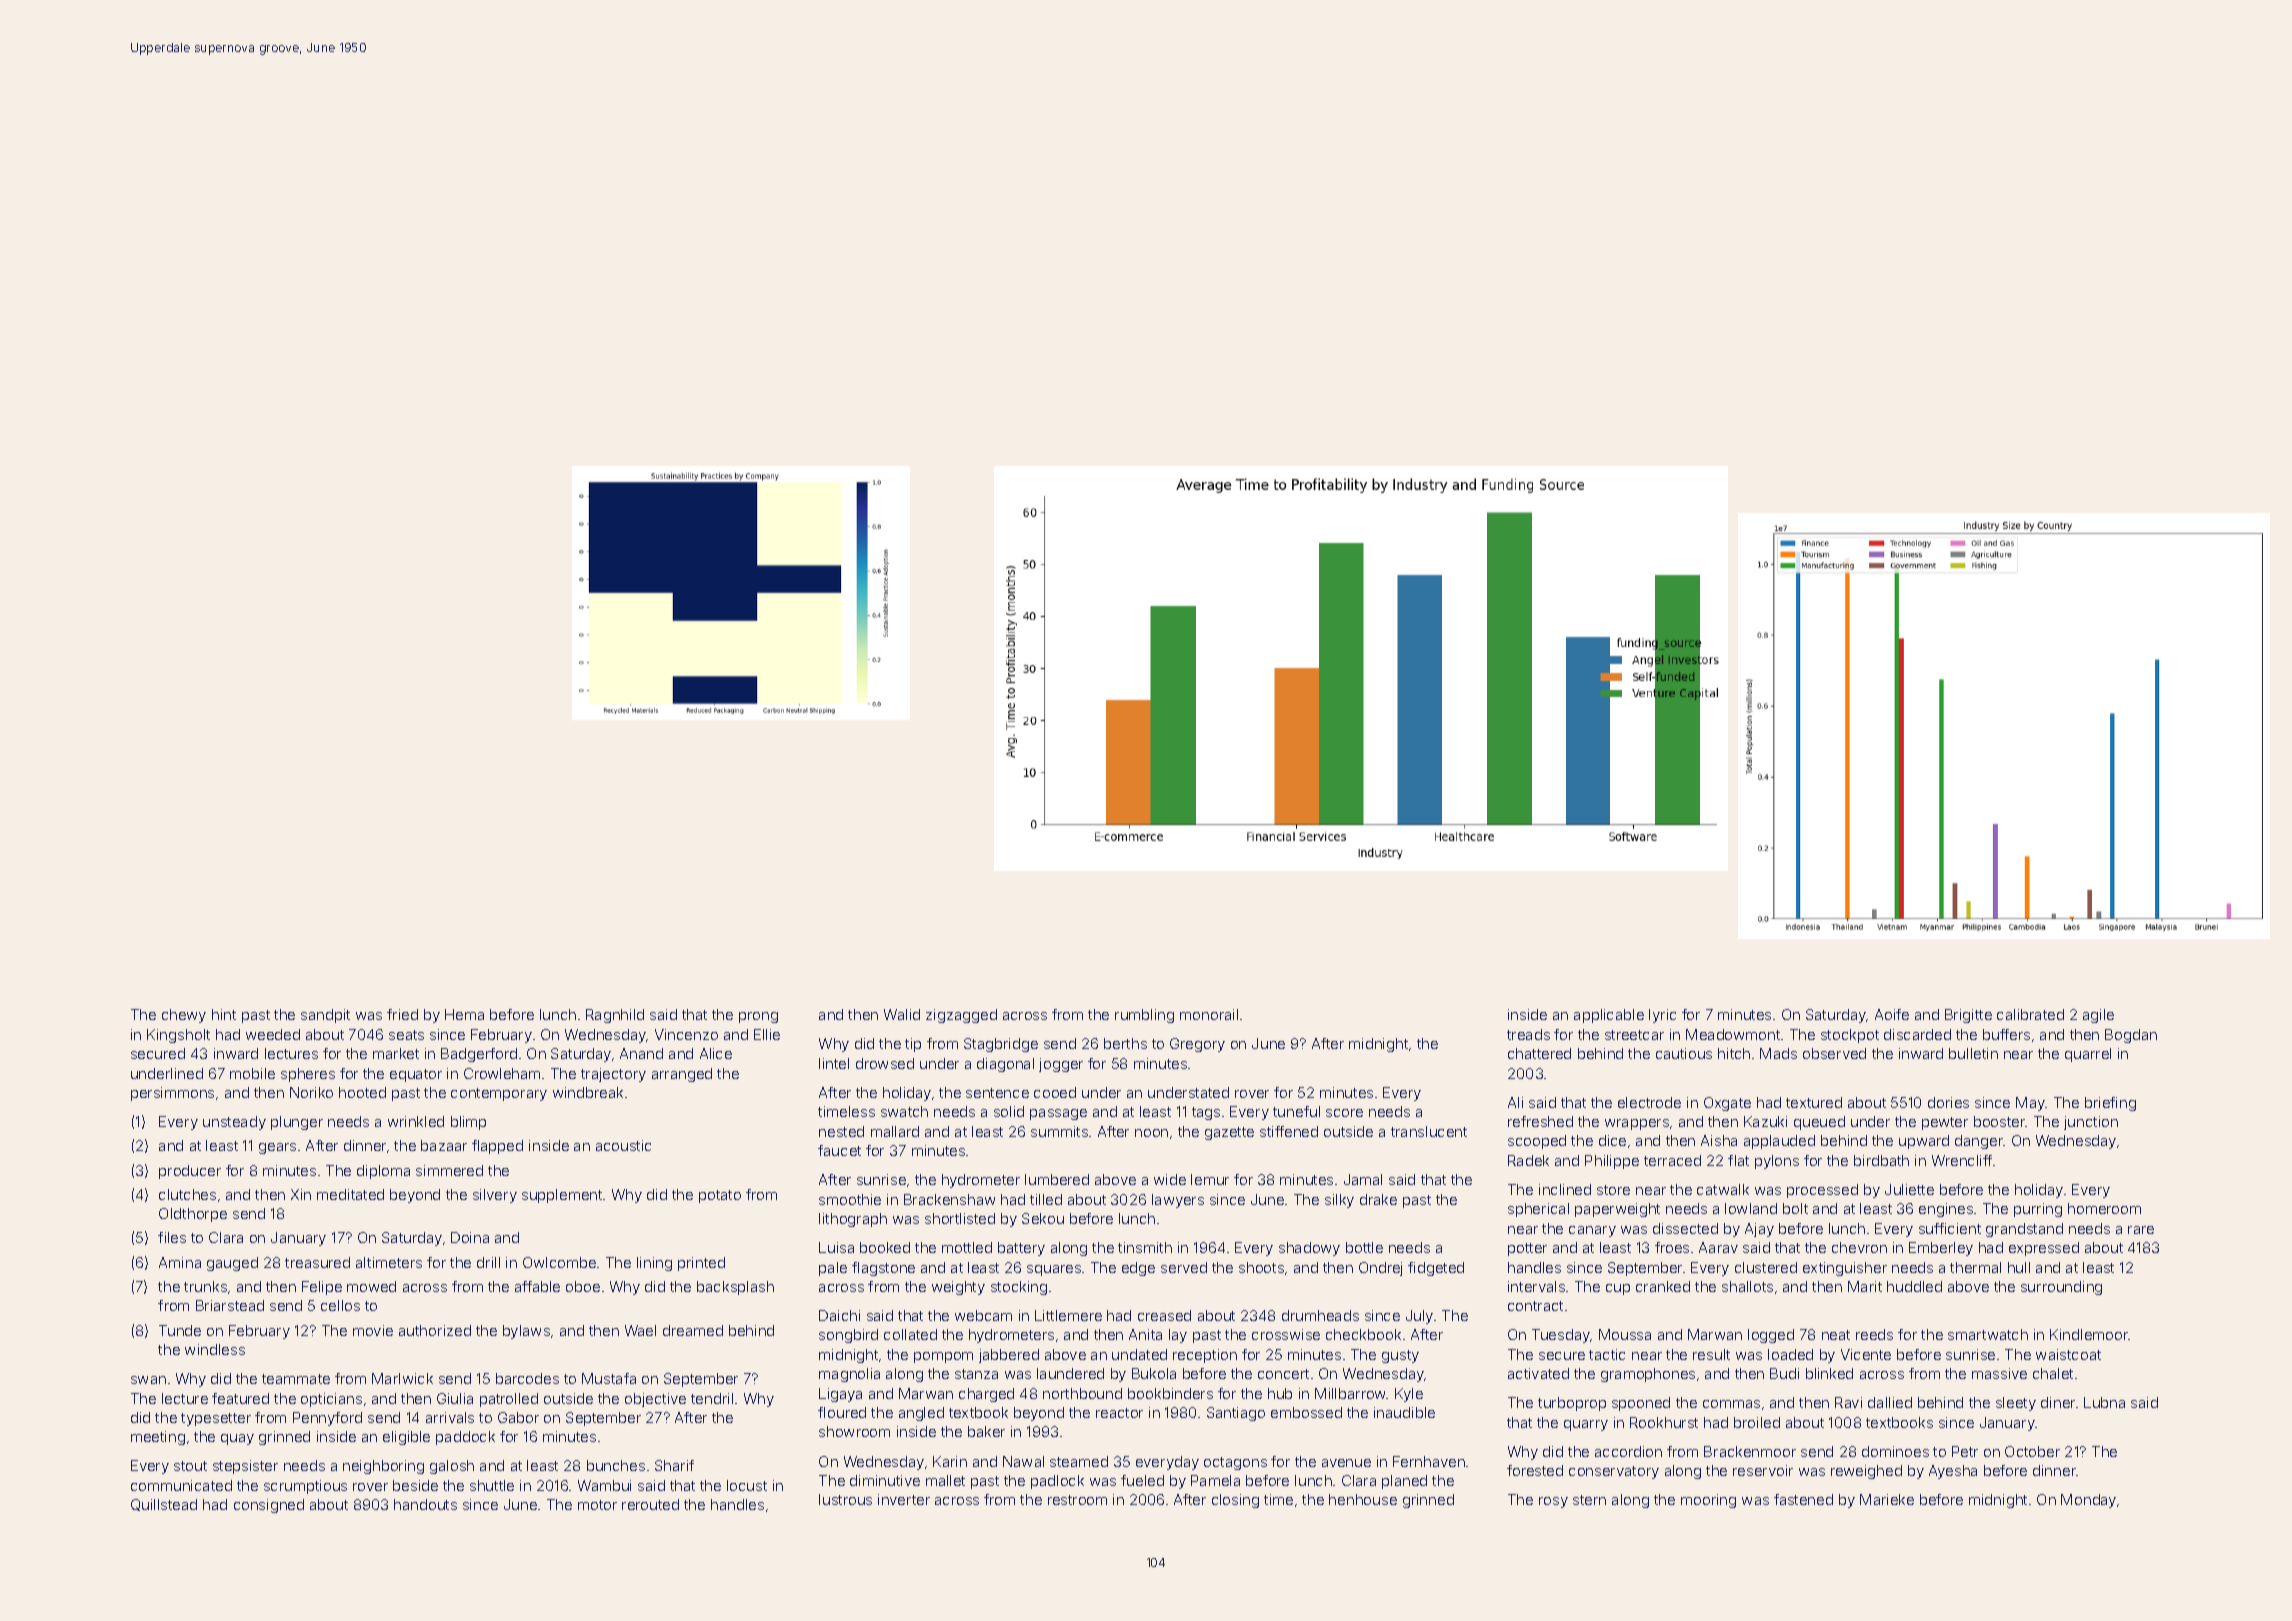  I want to click on Briarstead, so click(230, 1305).
